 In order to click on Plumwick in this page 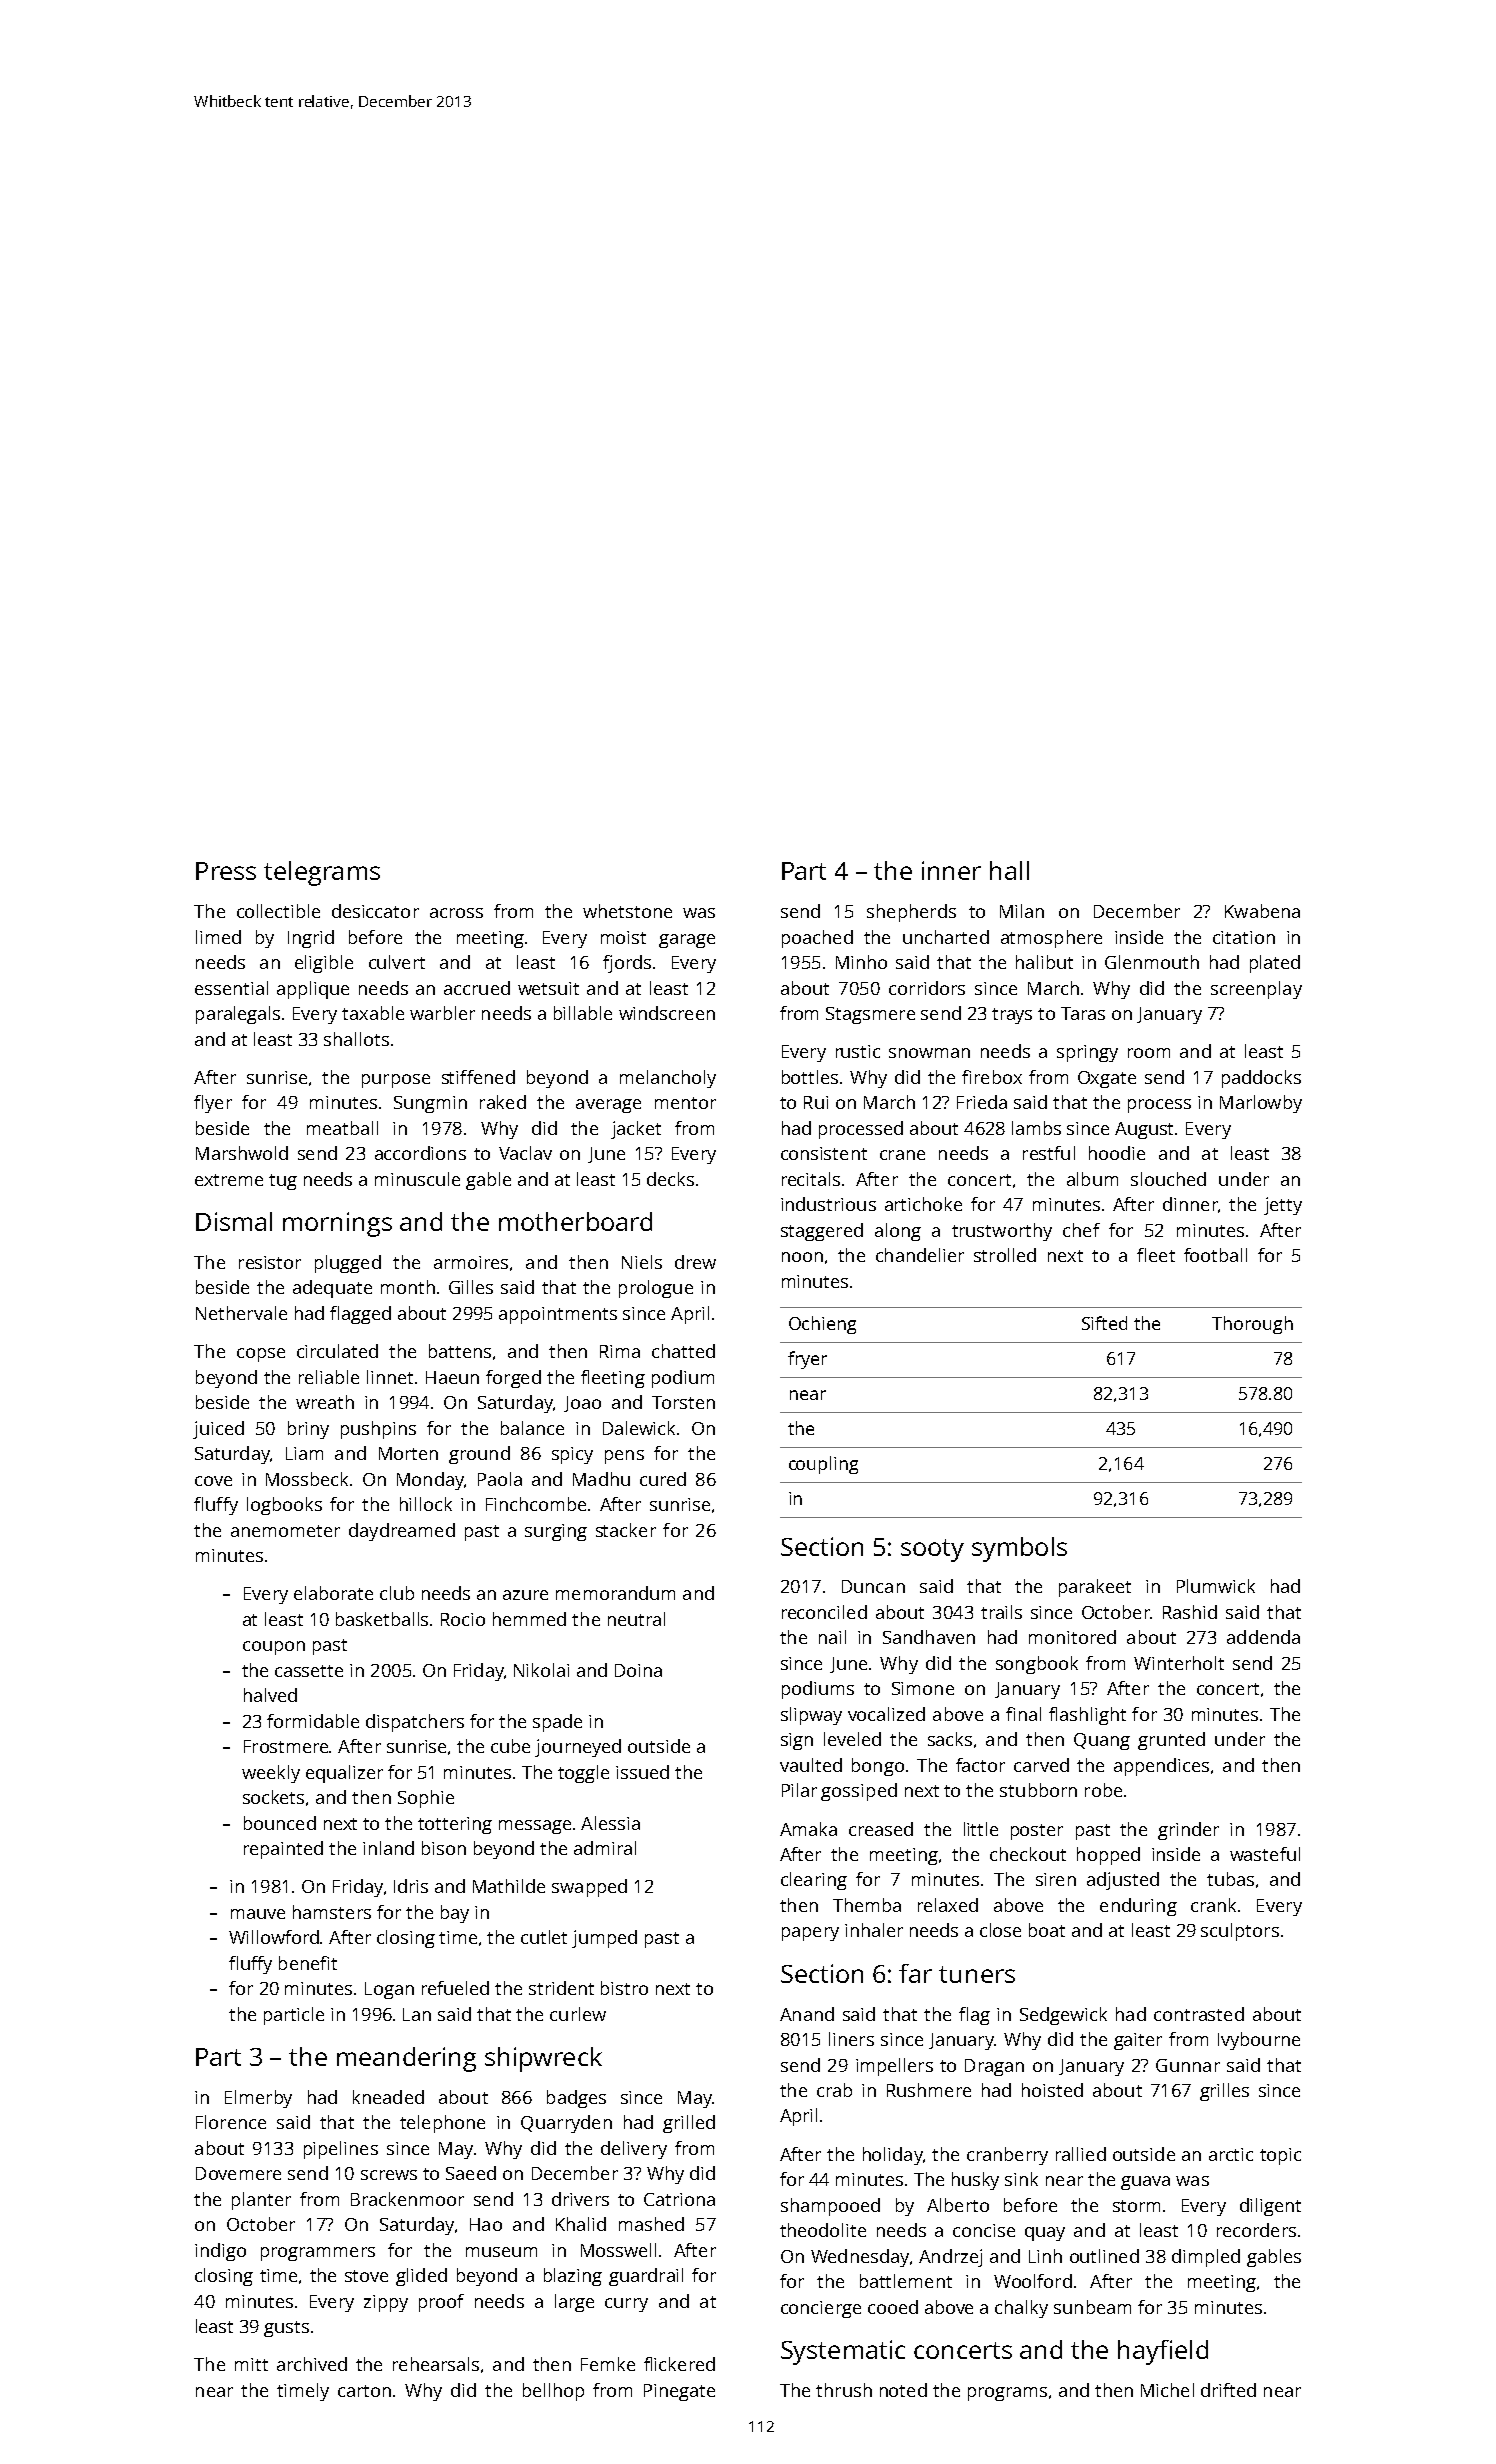, I will do `click(1216, 1586)`.
